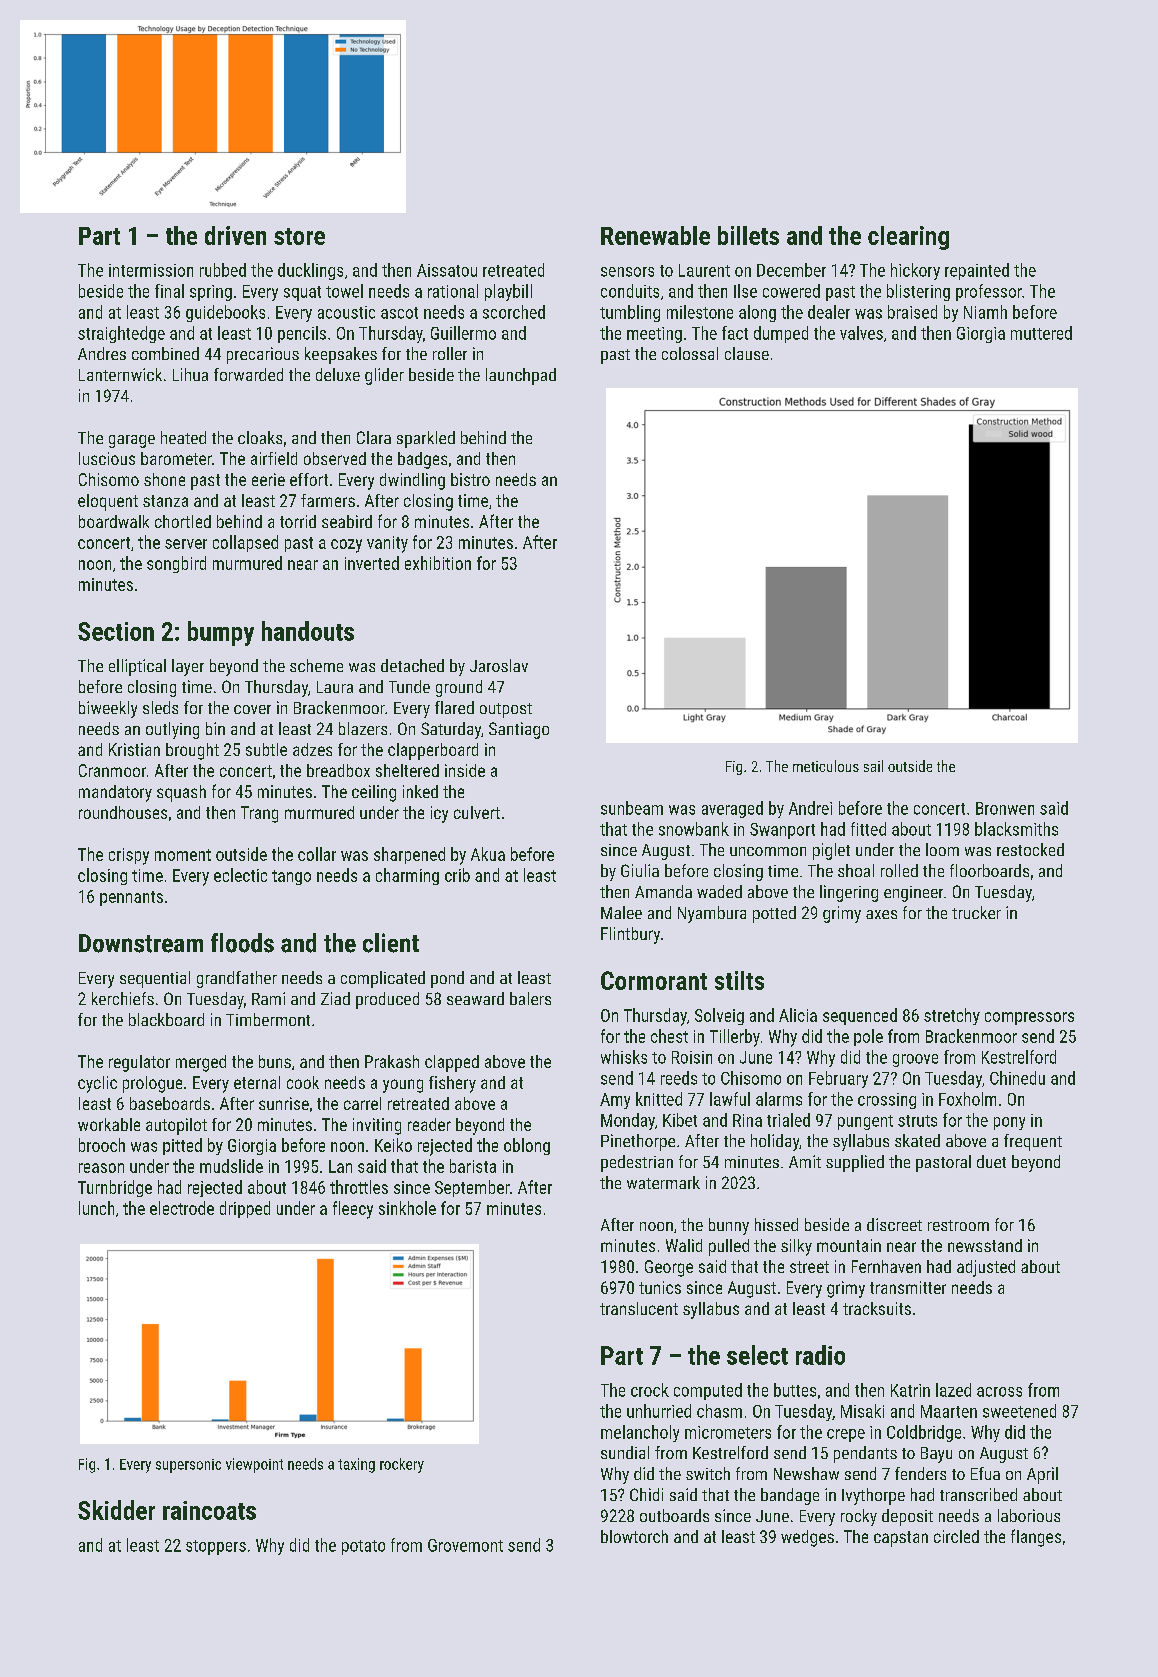  Describe the element at coordinates (216, 1547) in the screenshot. I see `stoppers` at that location.
